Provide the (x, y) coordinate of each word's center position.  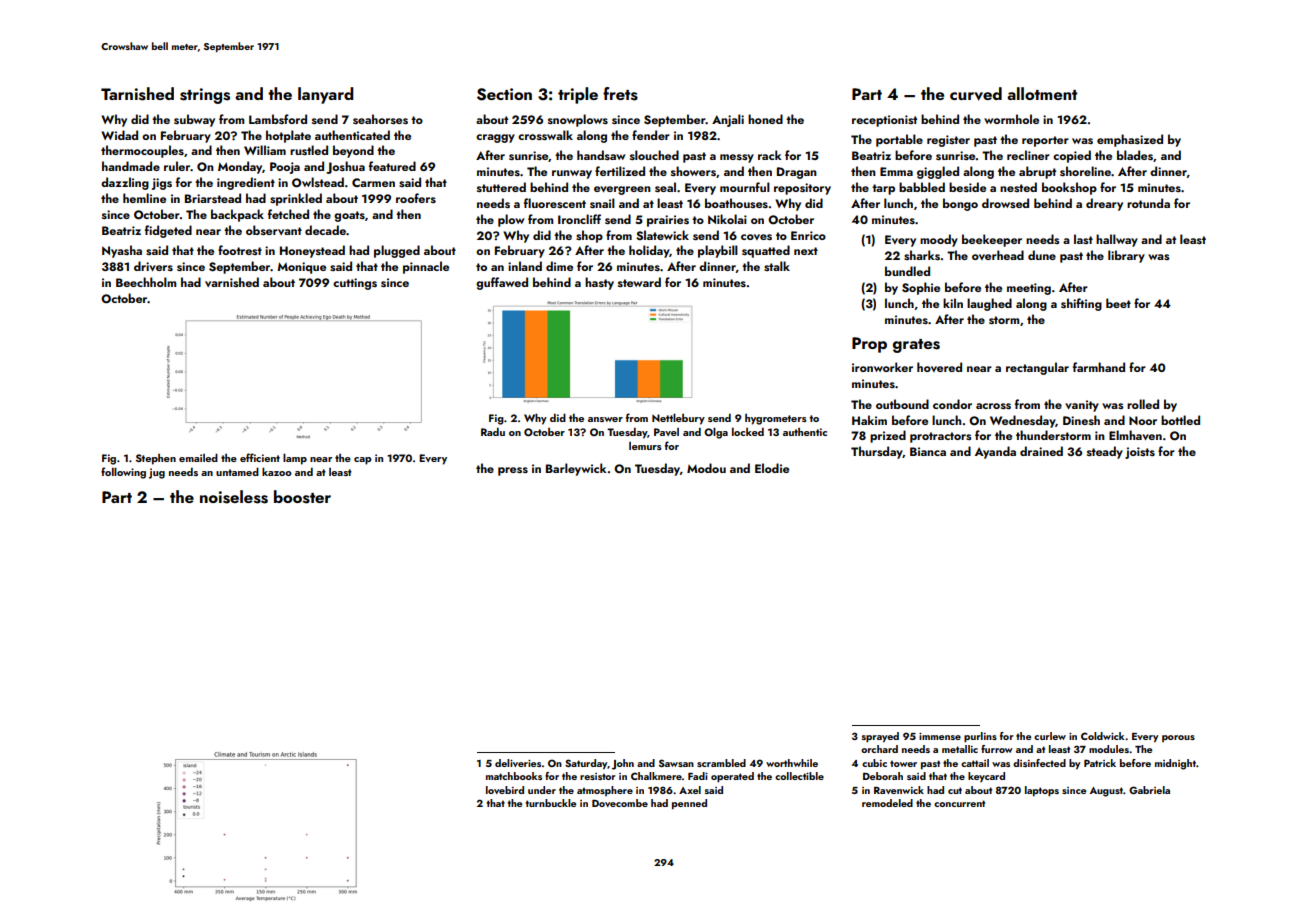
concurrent (959, 803)
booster (302, 497)
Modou (706, 468)
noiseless (234, 497)
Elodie (772, 468)
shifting (1081, 304)
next (806, 251)
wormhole (1011, 119)
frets (620, 94)
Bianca (928, 451)
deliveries (518, 763)
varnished (232, 282)
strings (205, 96)
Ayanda (995, 452)
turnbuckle (551, 803)
